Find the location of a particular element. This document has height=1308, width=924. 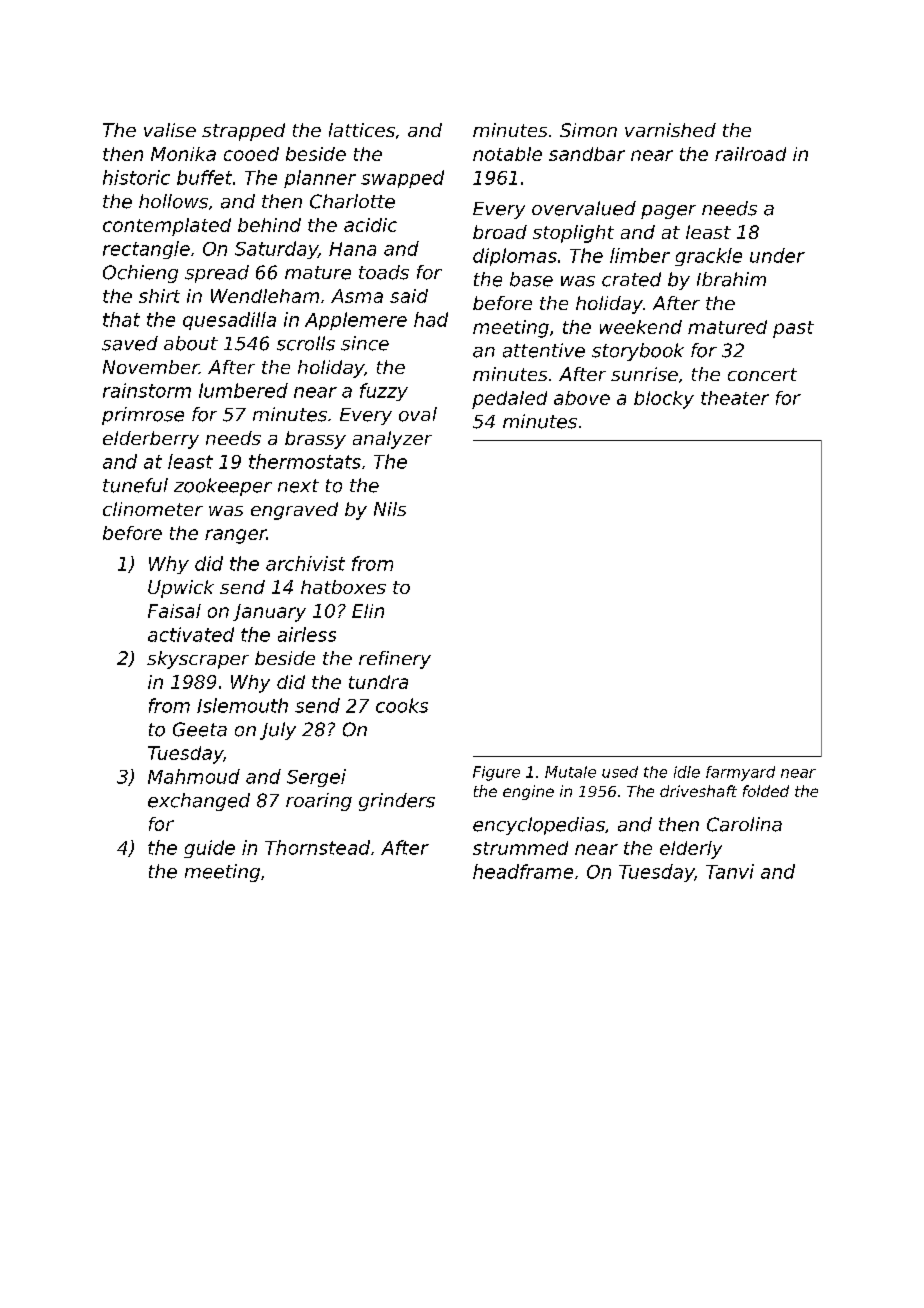

Tanvi is located at coordinates (730, 871).
